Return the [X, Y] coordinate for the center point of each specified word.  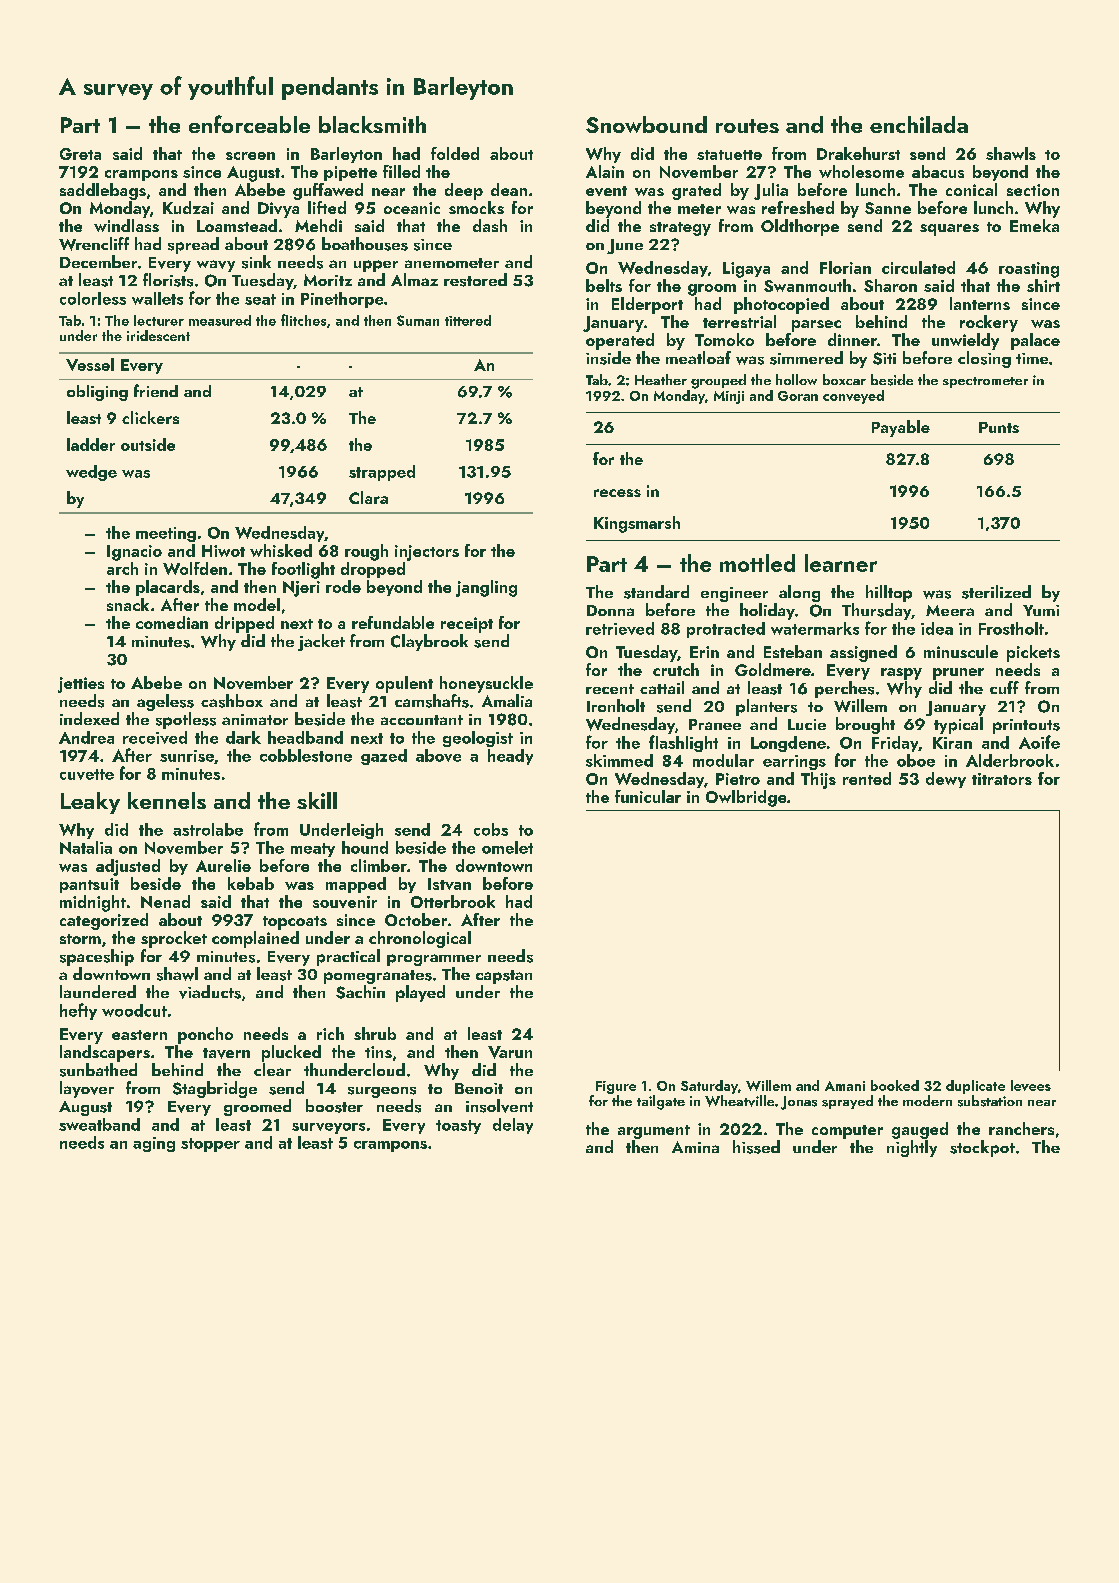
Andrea [86, 737]
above [438, 755]
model [257, 604]
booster [334, 1106]
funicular [648, 796]
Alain [605, 171]
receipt [467, 625]
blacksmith [372, 124]
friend [156, 390]
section [1033, 190]
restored [475, 280]
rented [867, 778]
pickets [1033, 653]
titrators [1002, 779]
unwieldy [965, 341]
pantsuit [89, 885]
